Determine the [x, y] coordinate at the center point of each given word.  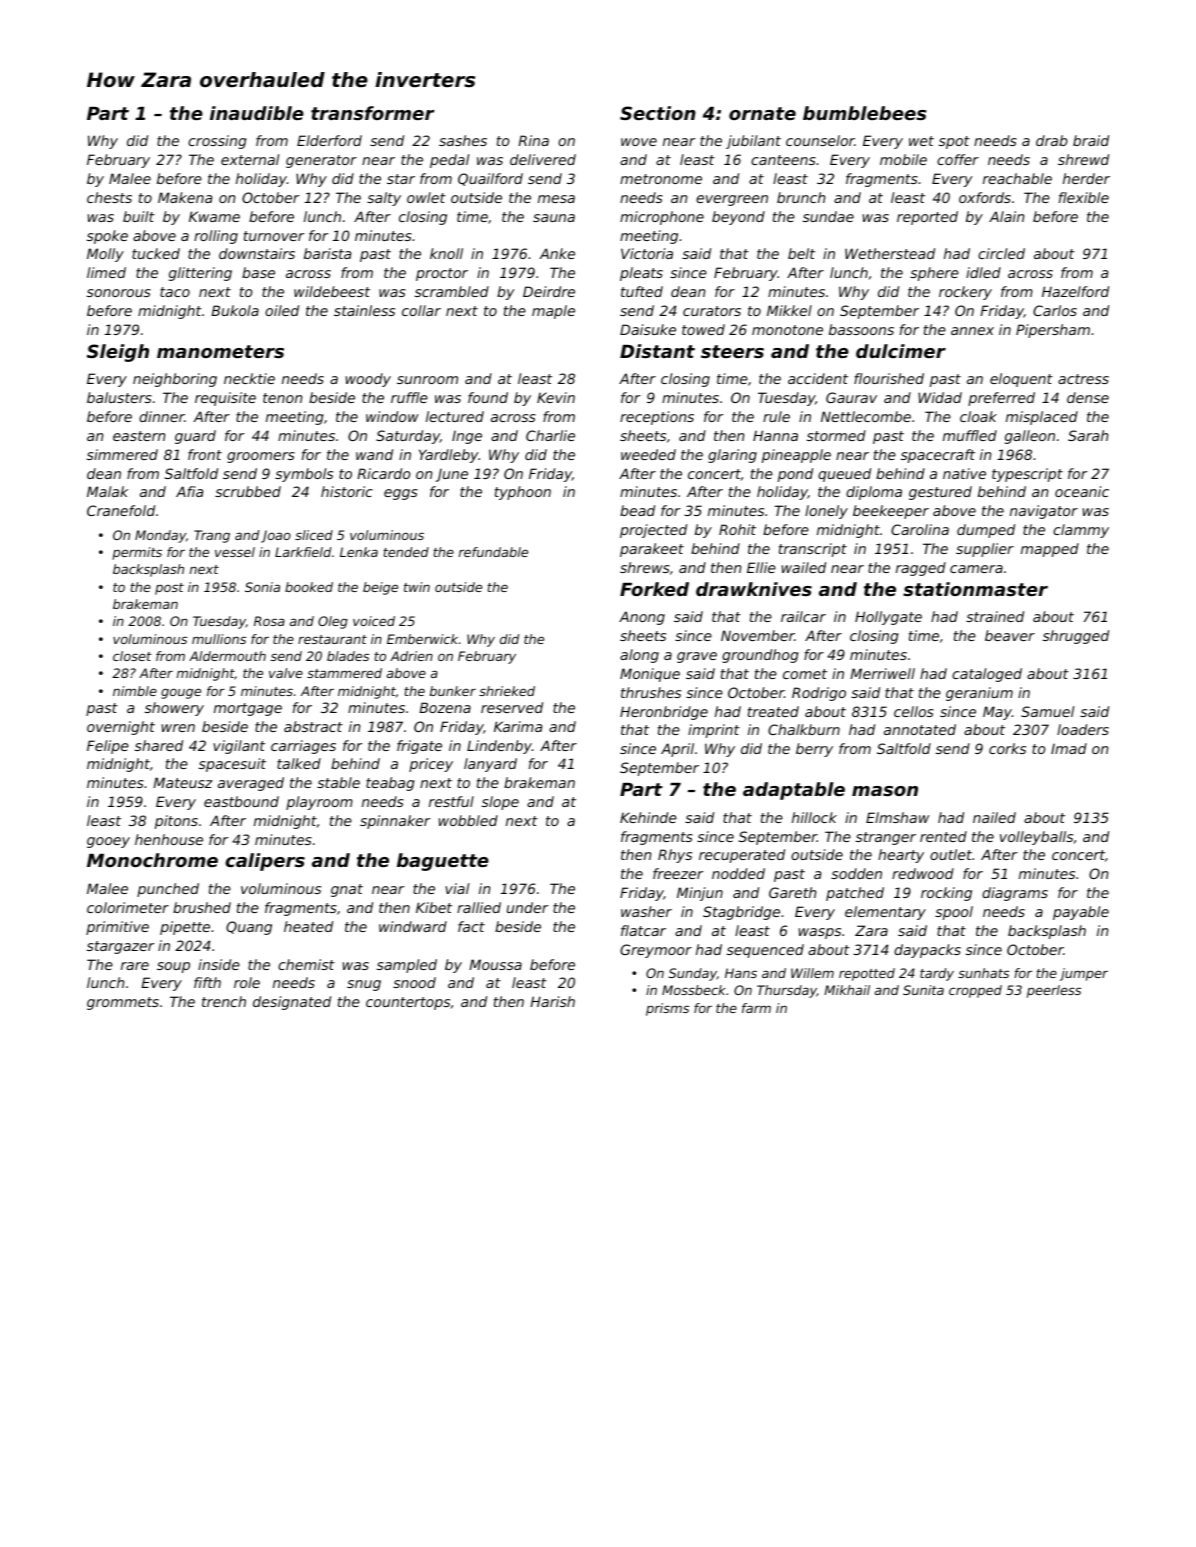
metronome [661, 179]
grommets [123, 1003]
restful [451, 801]
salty [384, 199]
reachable [1017, 178]
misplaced [1042, 418]
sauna [554, 218]
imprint [714, 731]
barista [327, 253]
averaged [251, 784]
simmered [122, 454]
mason [885, 791]
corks [1007, 748]
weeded [648, 454]
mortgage [248, 709]
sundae [828, 216]
